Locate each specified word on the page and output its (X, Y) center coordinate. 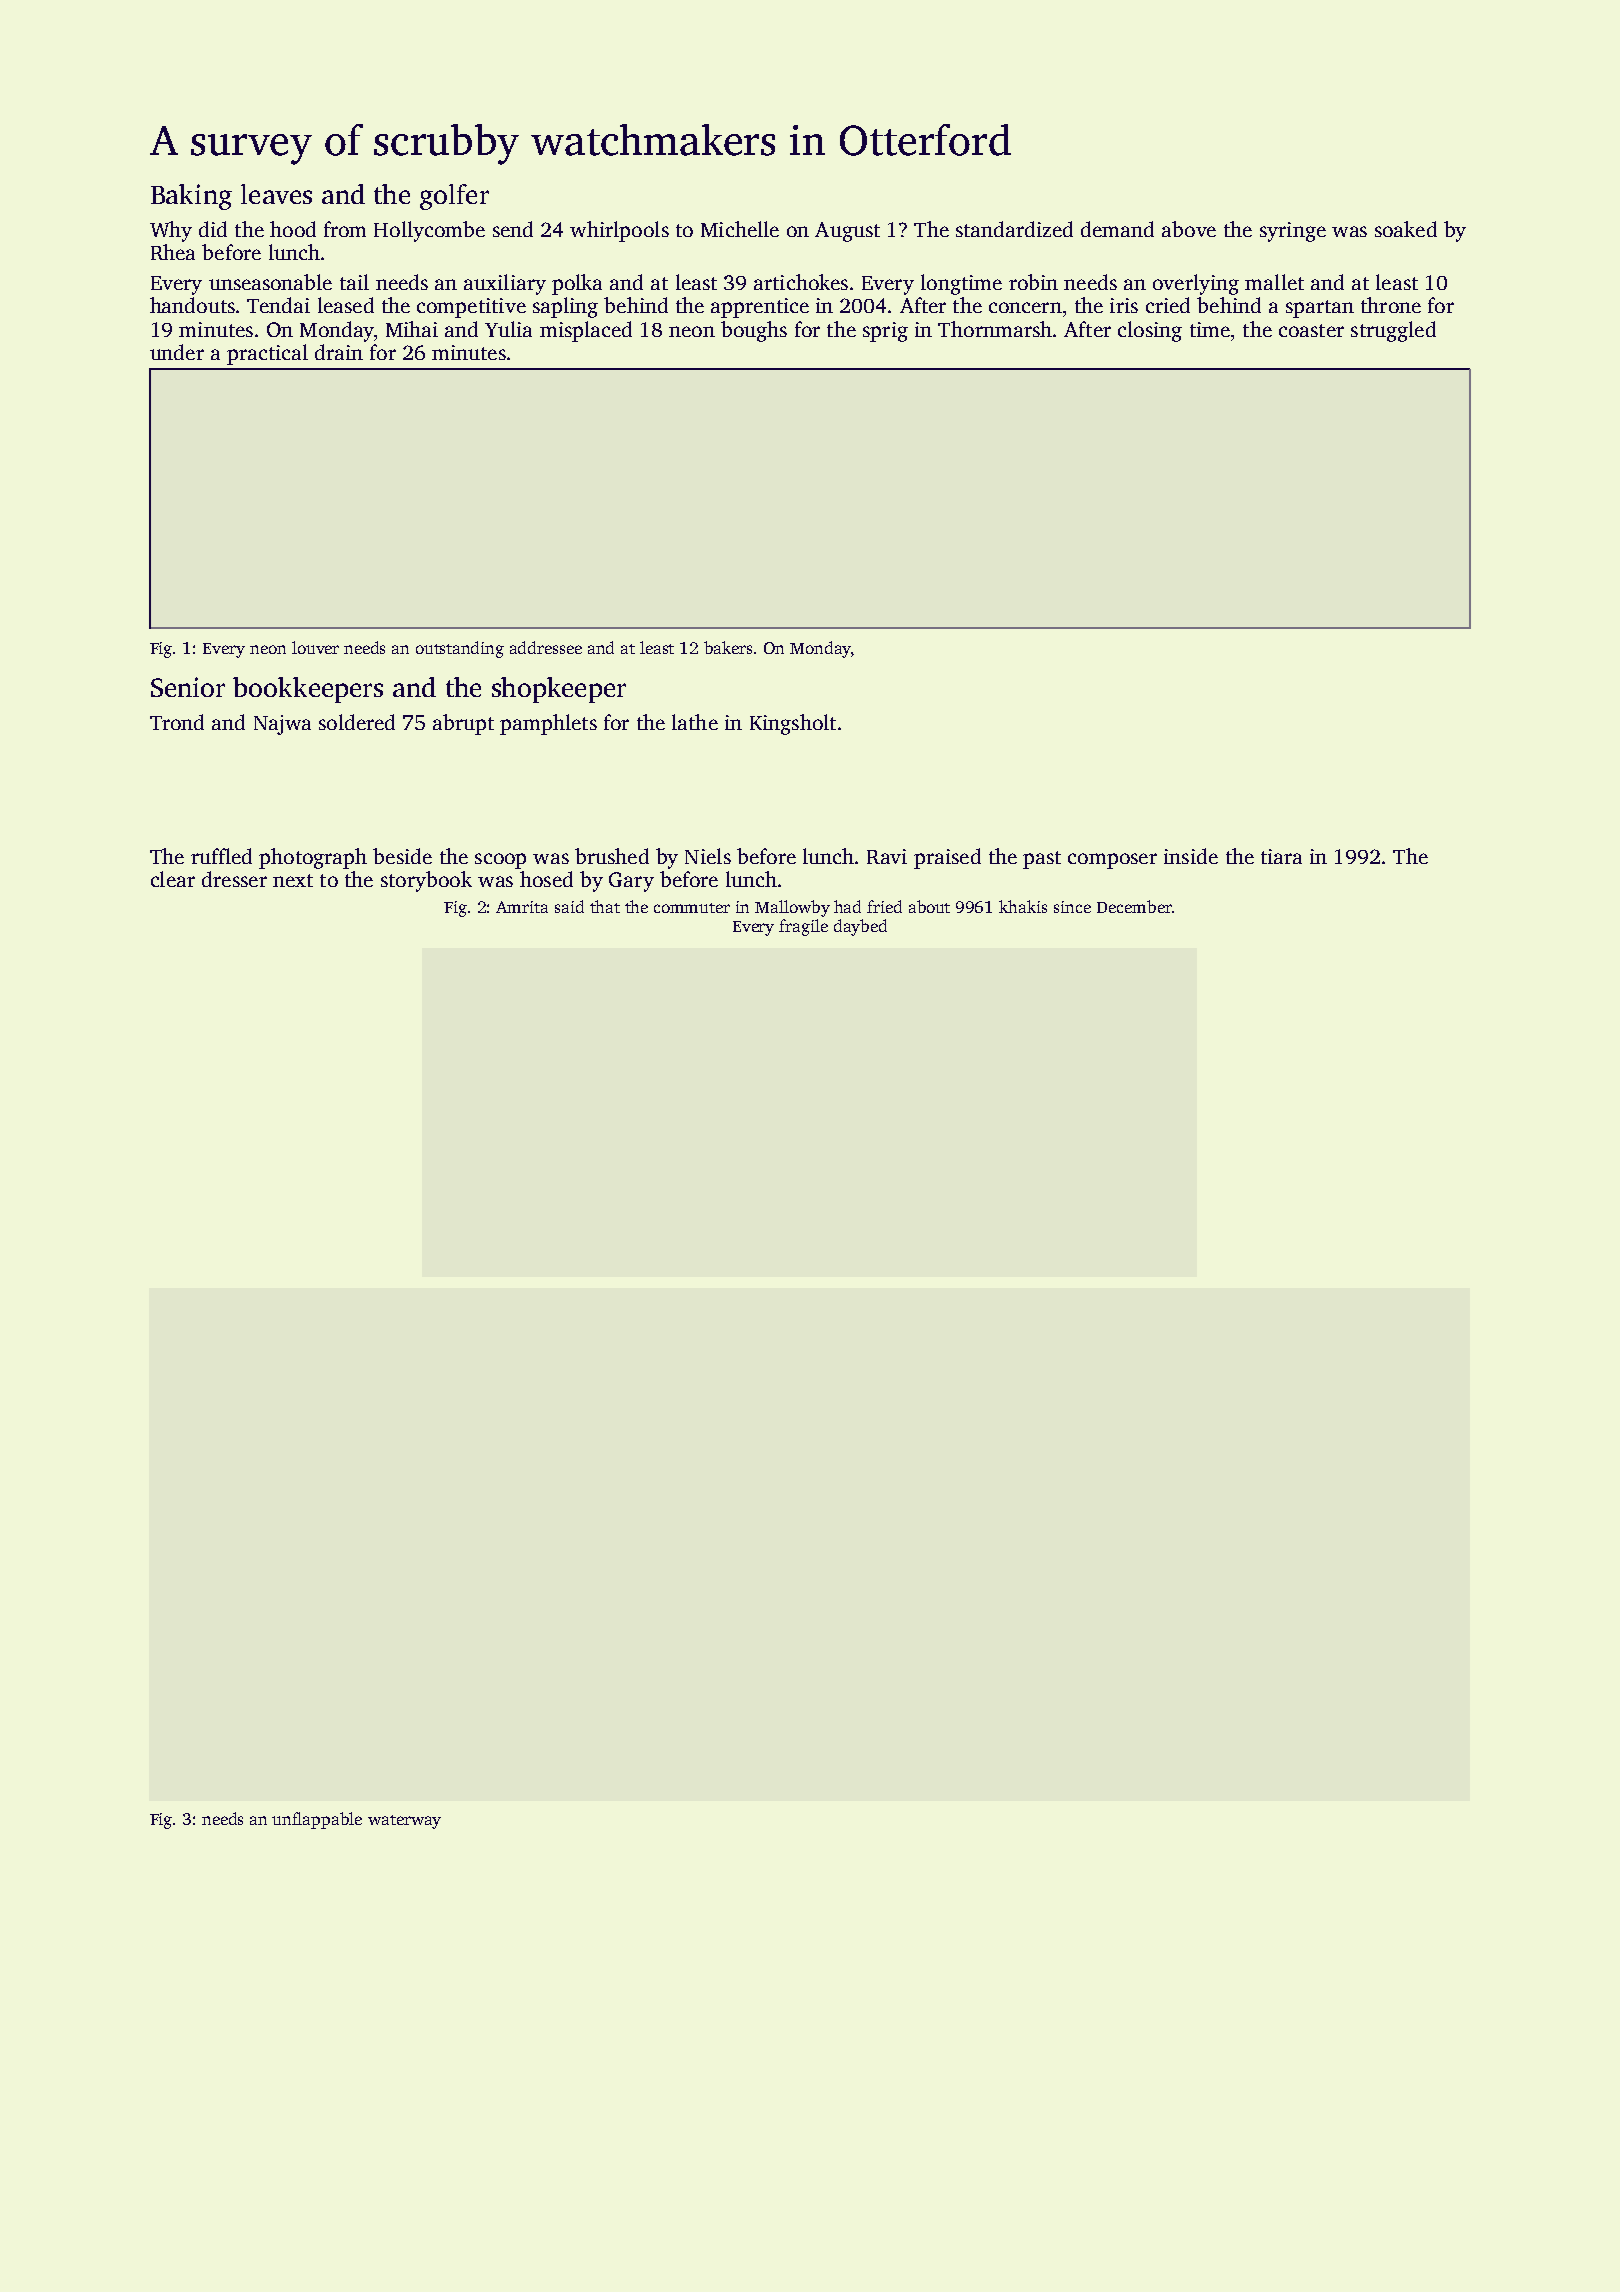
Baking (191, 197)
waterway (404, 1822)
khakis (1023, 906)
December (1134, 906)
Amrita (522, 907)
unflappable (317, 1820)
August (847, 232)
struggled (1393, 331)
